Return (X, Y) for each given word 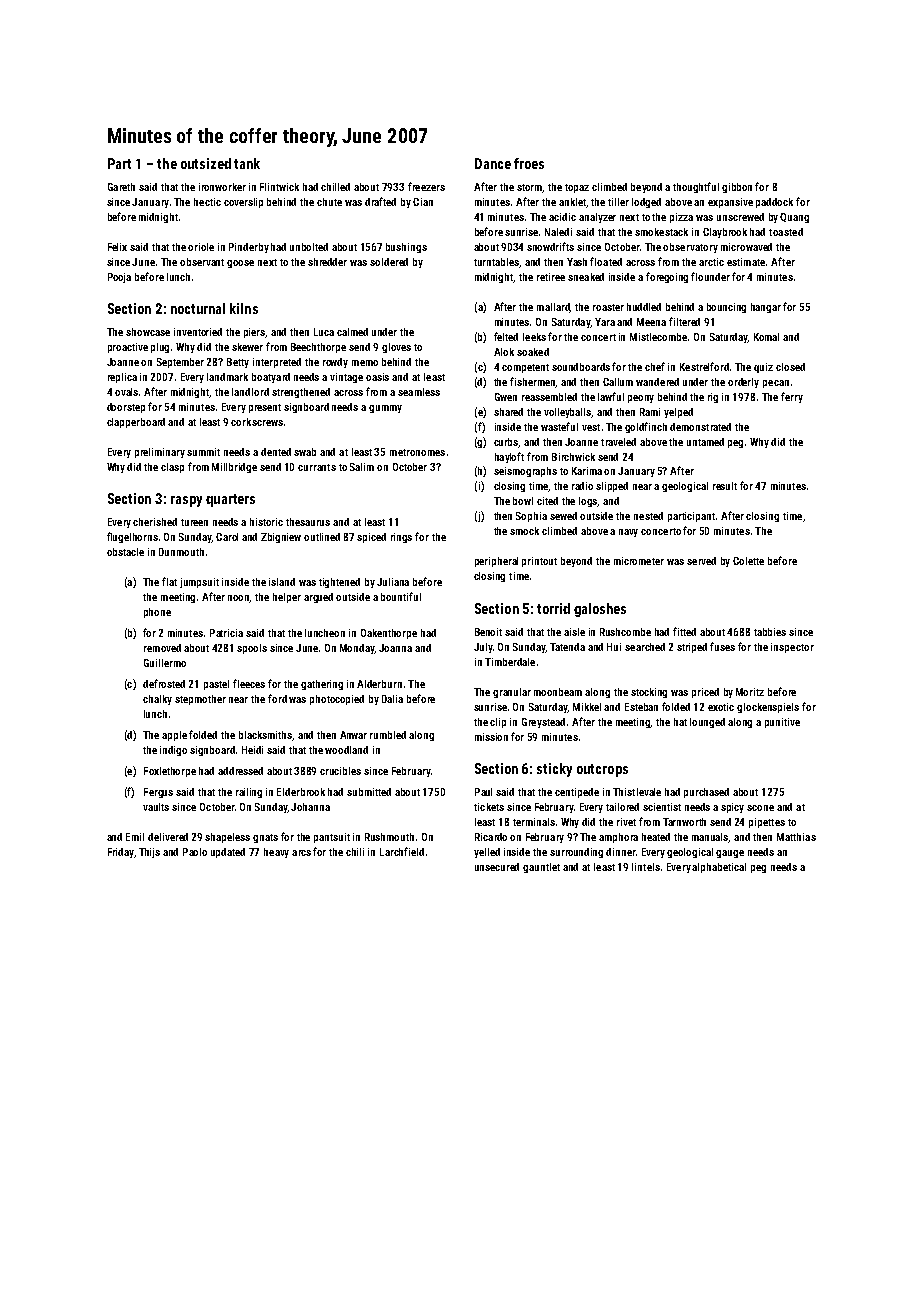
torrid (553, 608)
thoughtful (696, 187)
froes (529, 163)
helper (287, 598)
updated (228, 853)
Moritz (750, 692)
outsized (206, 163)
